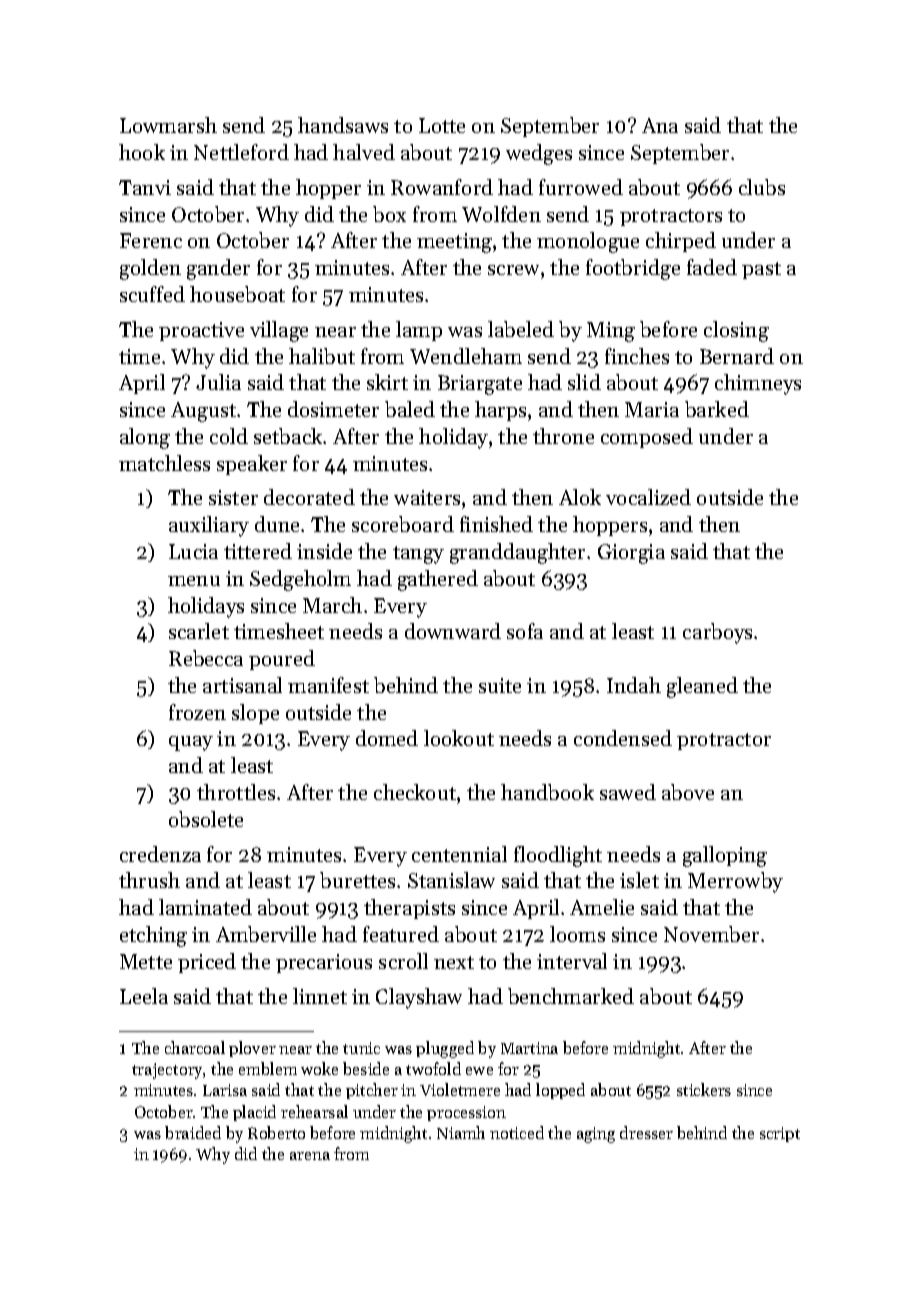  I want to click on dresser, so click(646, 1132).
